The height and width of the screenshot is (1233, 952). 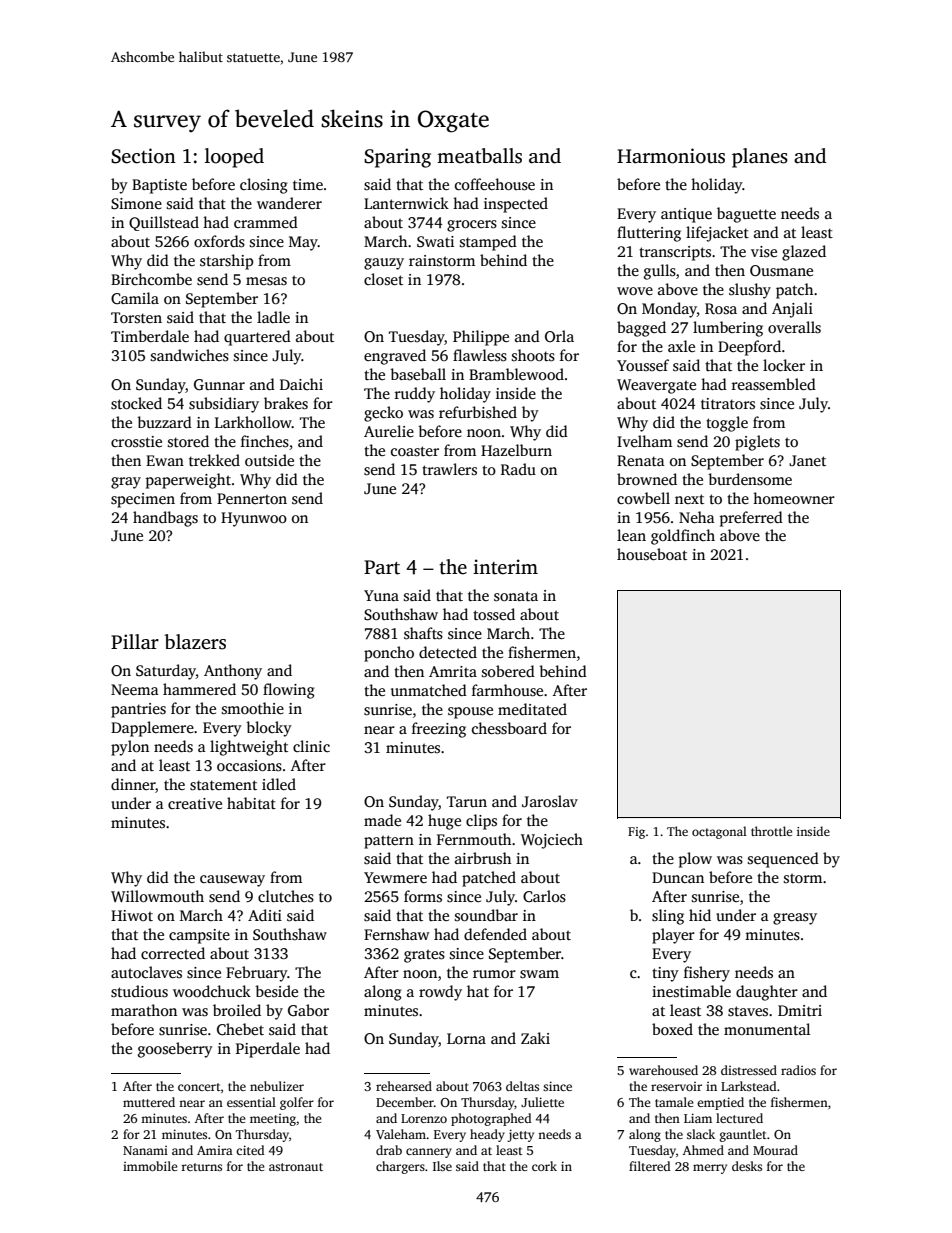 I want to click on greasy, so click(x=795, y=919).
